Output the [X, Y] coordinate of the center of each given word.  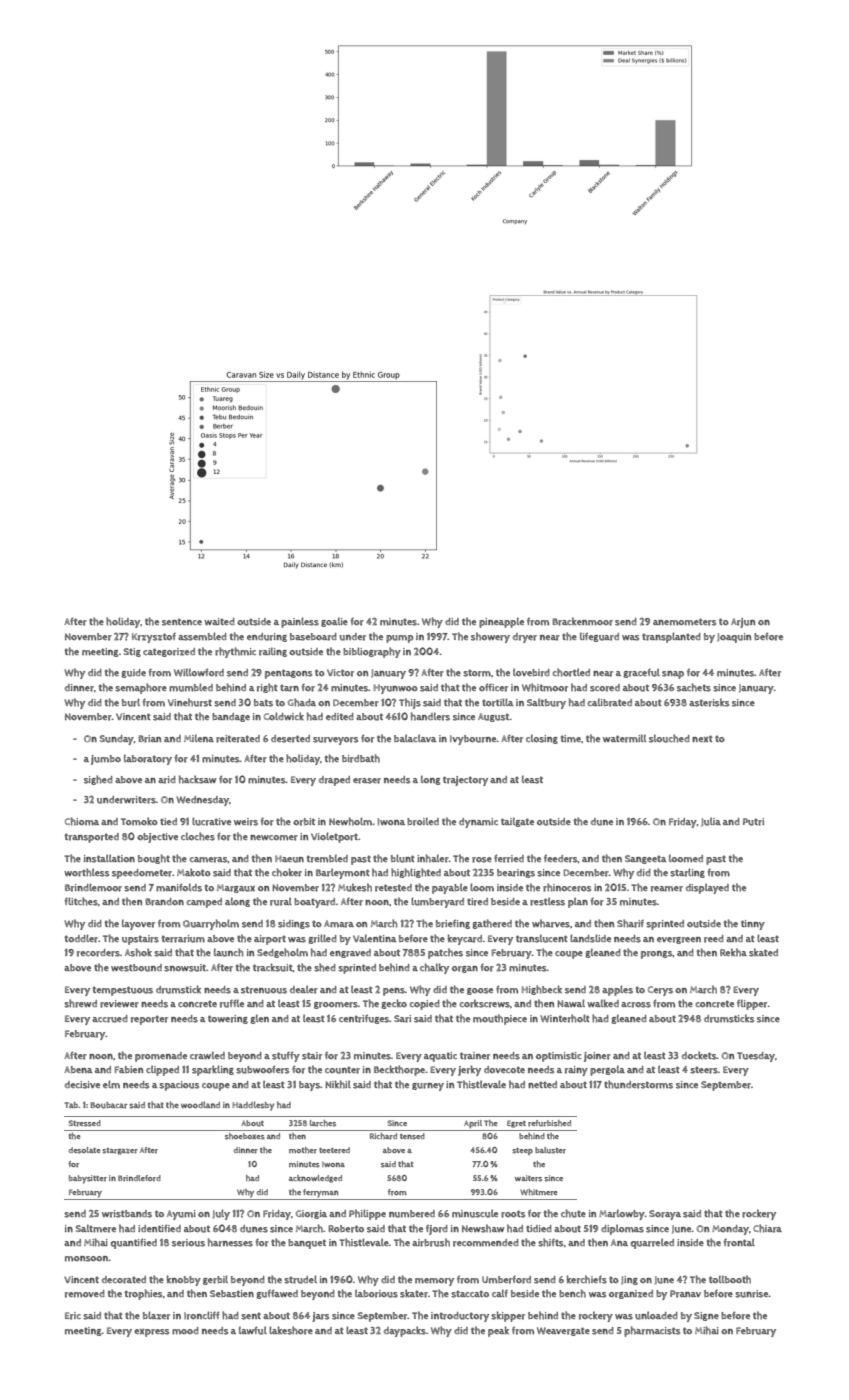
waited [219, 621]
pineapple [501, 622]
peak [498, 1331]
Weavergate [563, 1331]
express [151, 1332]
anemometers [684, 622]
